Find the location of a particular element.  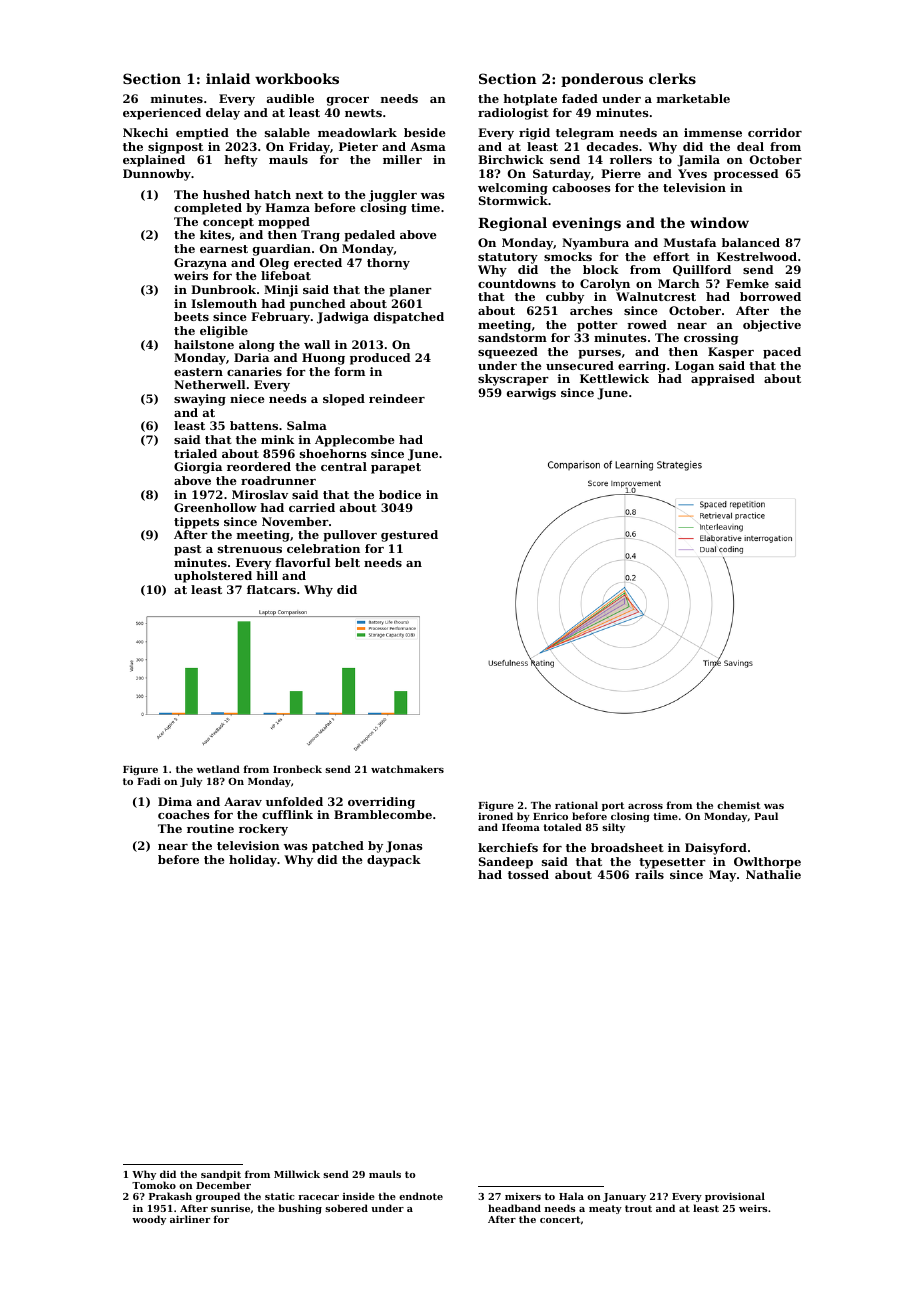

immense is located at coordinates (713, 132).
